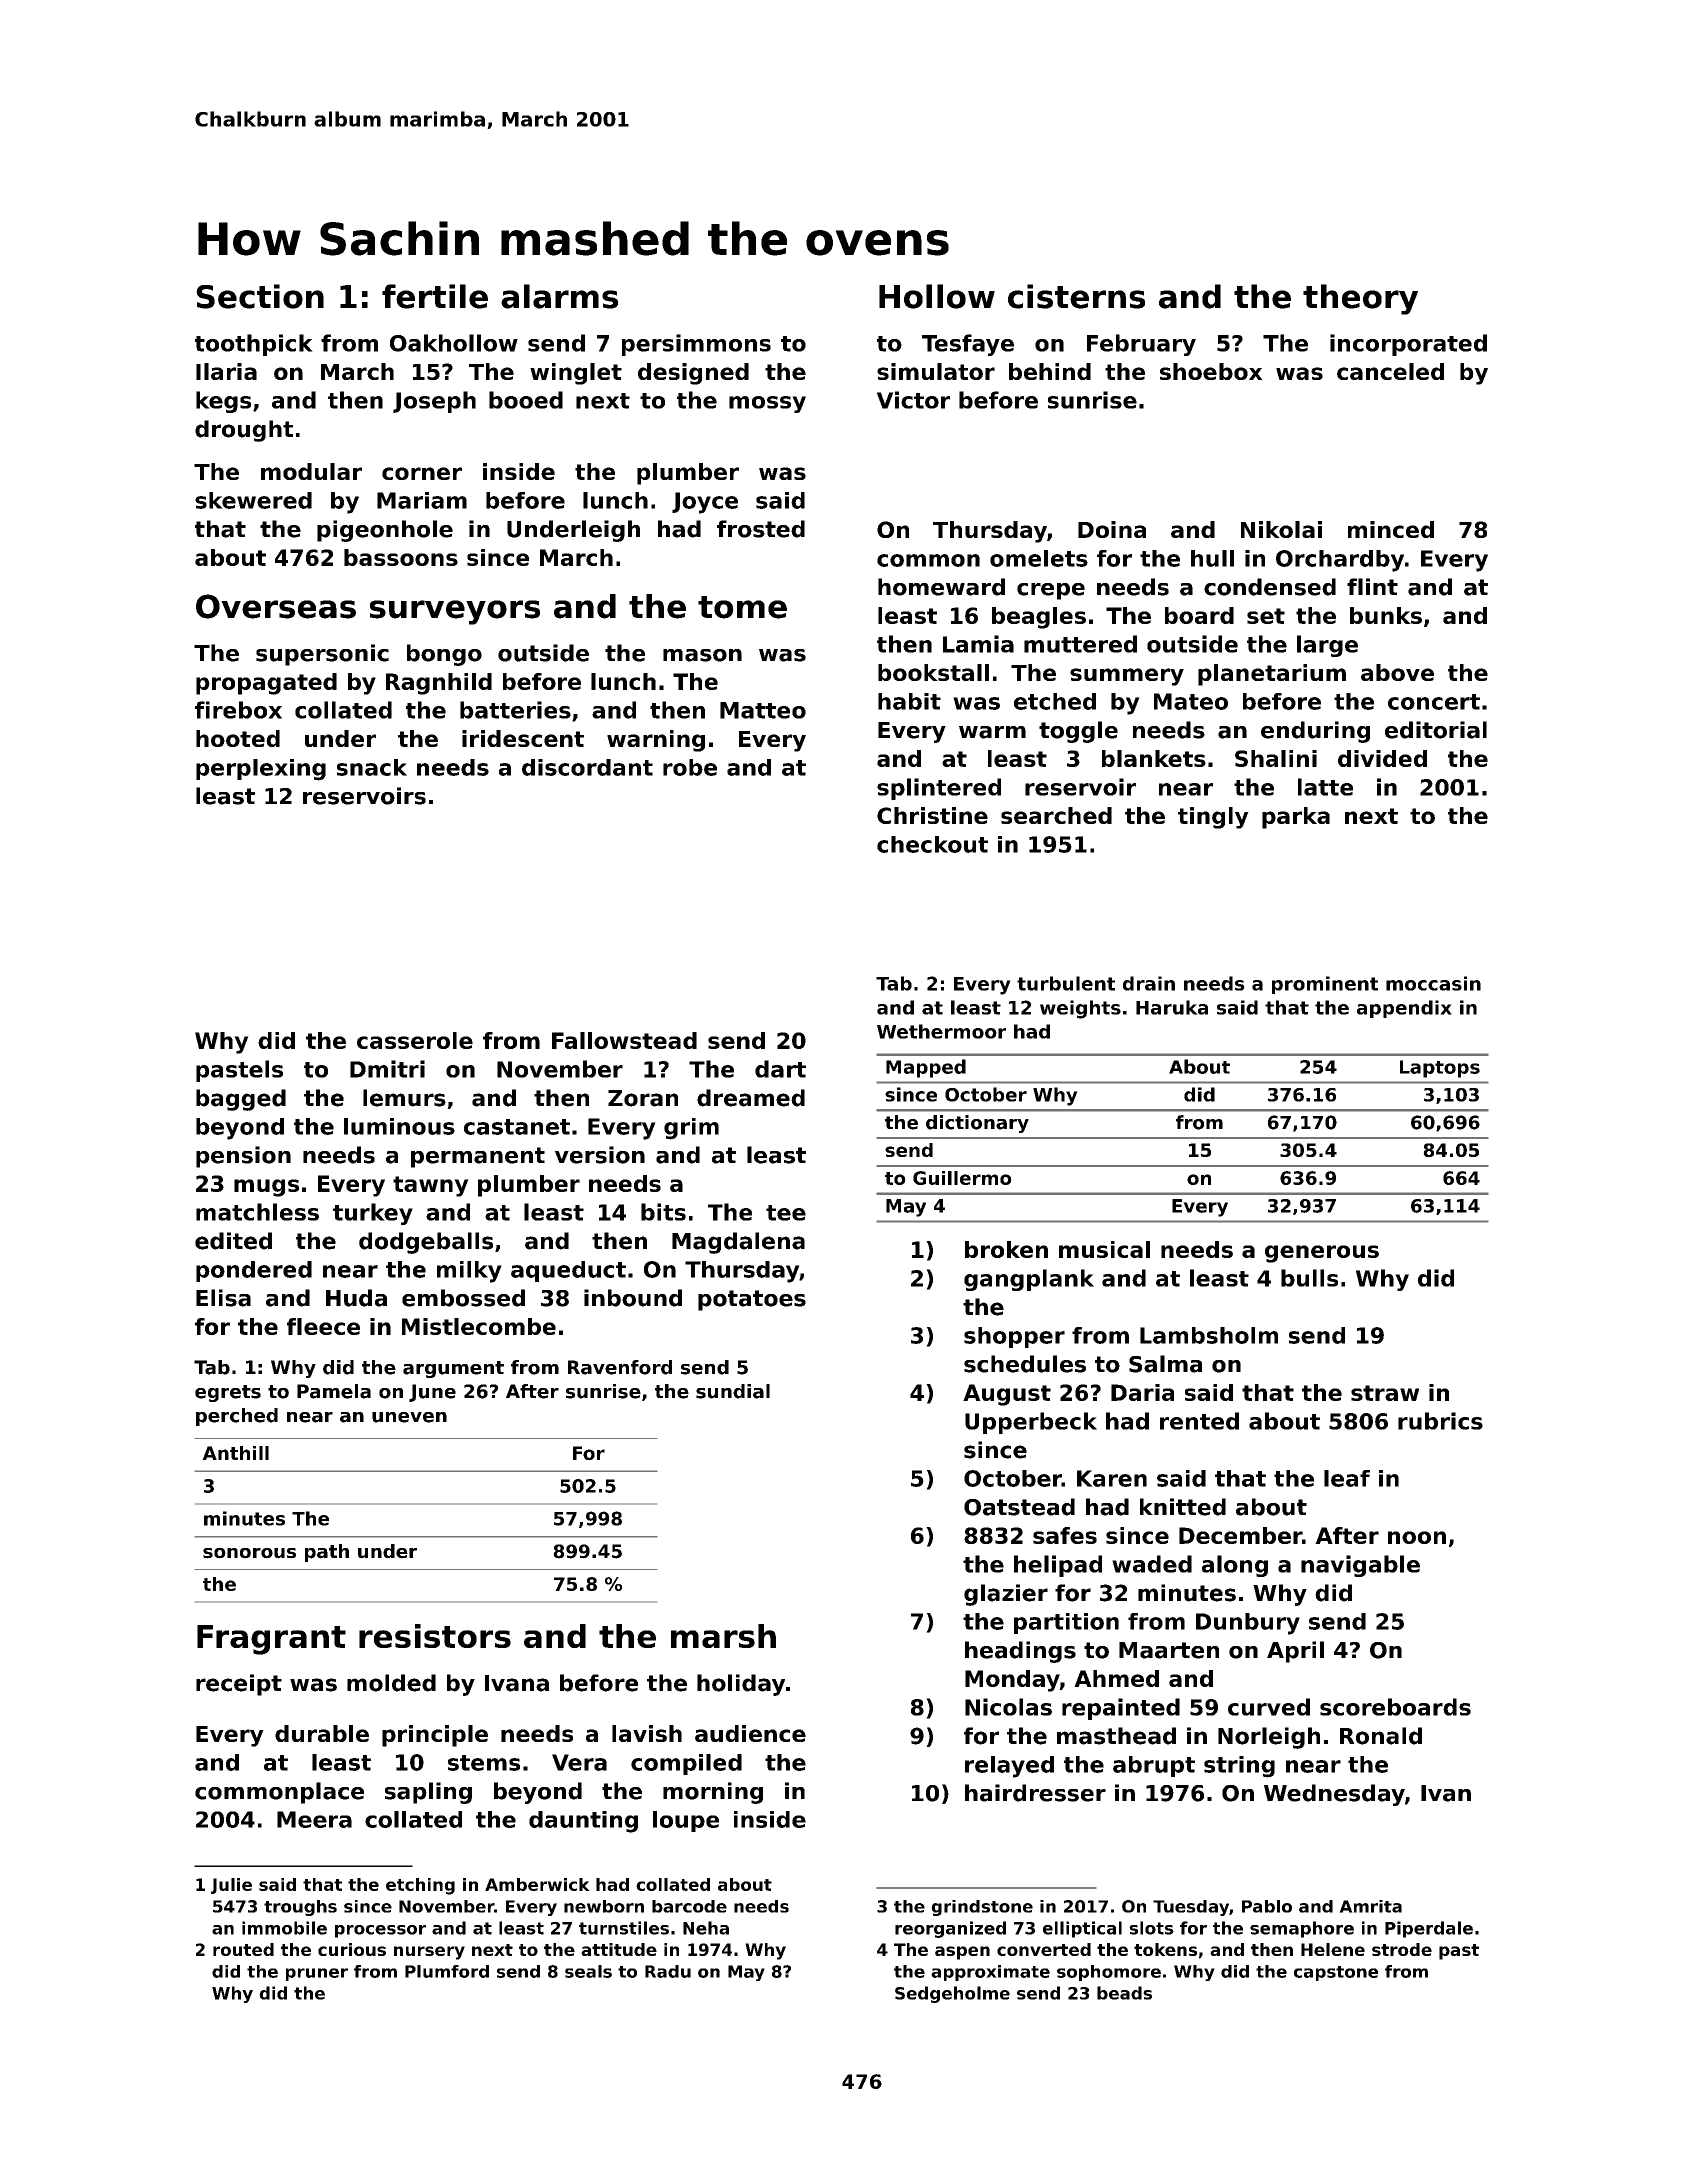 The width and height of the screenshot is (1683, 2178). I want to click on booed, so click(526, 400).
